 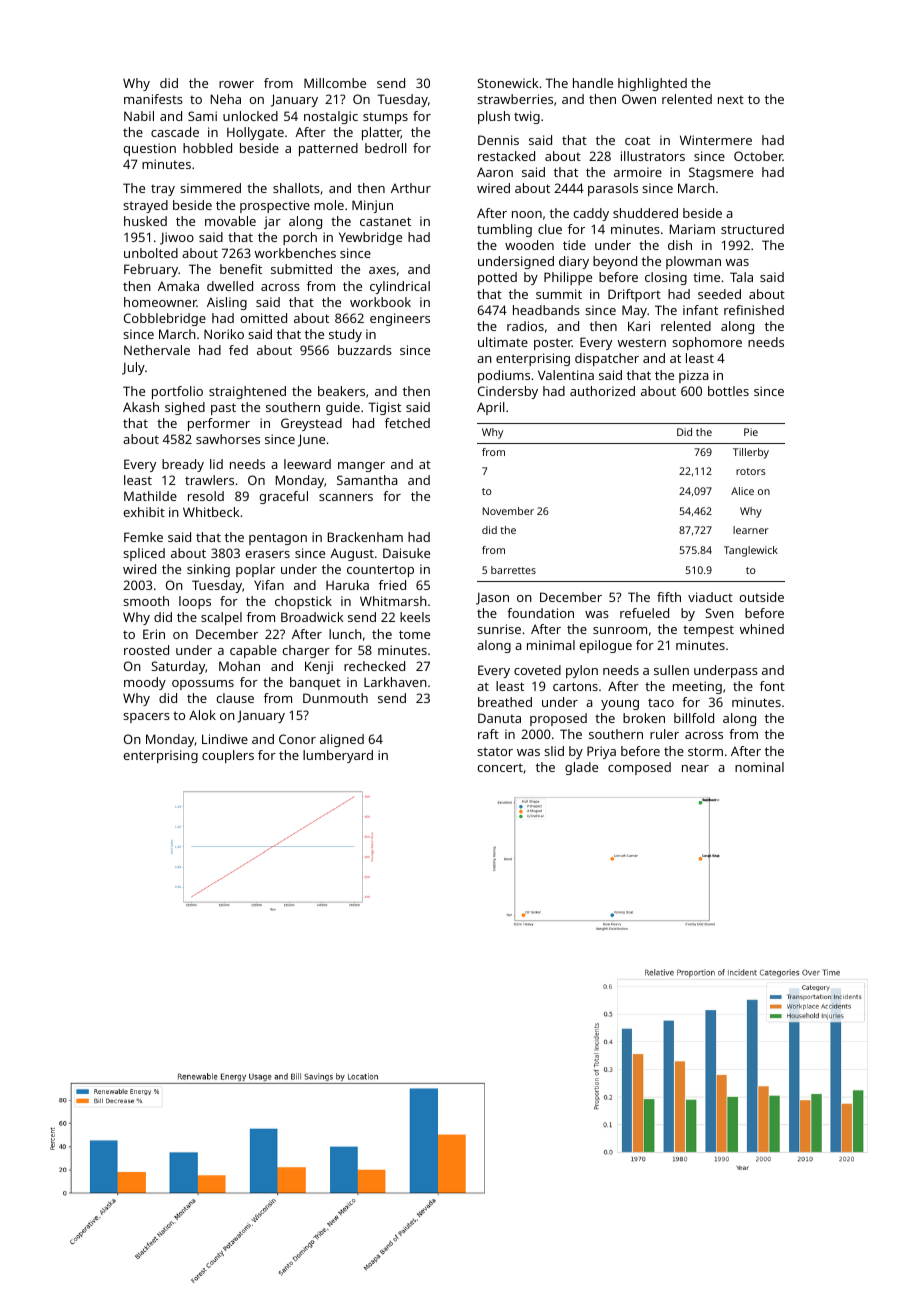 What do you see at coordinates (741, 277) in the image?
I see `Tala` at bounding box center [741, 277].
